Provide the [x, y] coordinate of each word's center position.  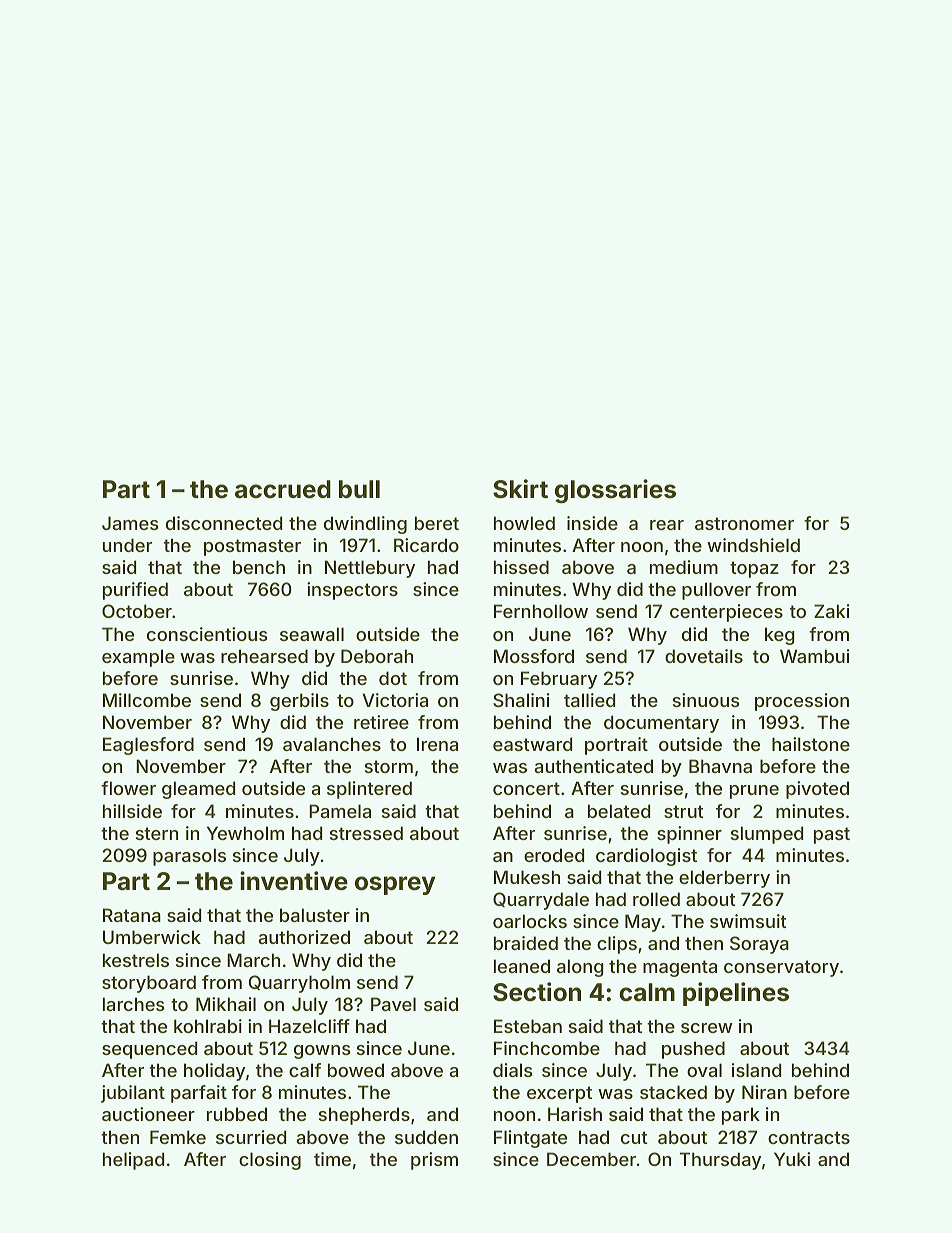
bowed [356, 1070]
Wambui [815, 656]
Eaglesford [148, 746]
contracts [809, 1137]
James [130, 523]
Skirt [520, 489]
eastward [532, 744]
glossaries [615, 491]
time [332, 1159]
